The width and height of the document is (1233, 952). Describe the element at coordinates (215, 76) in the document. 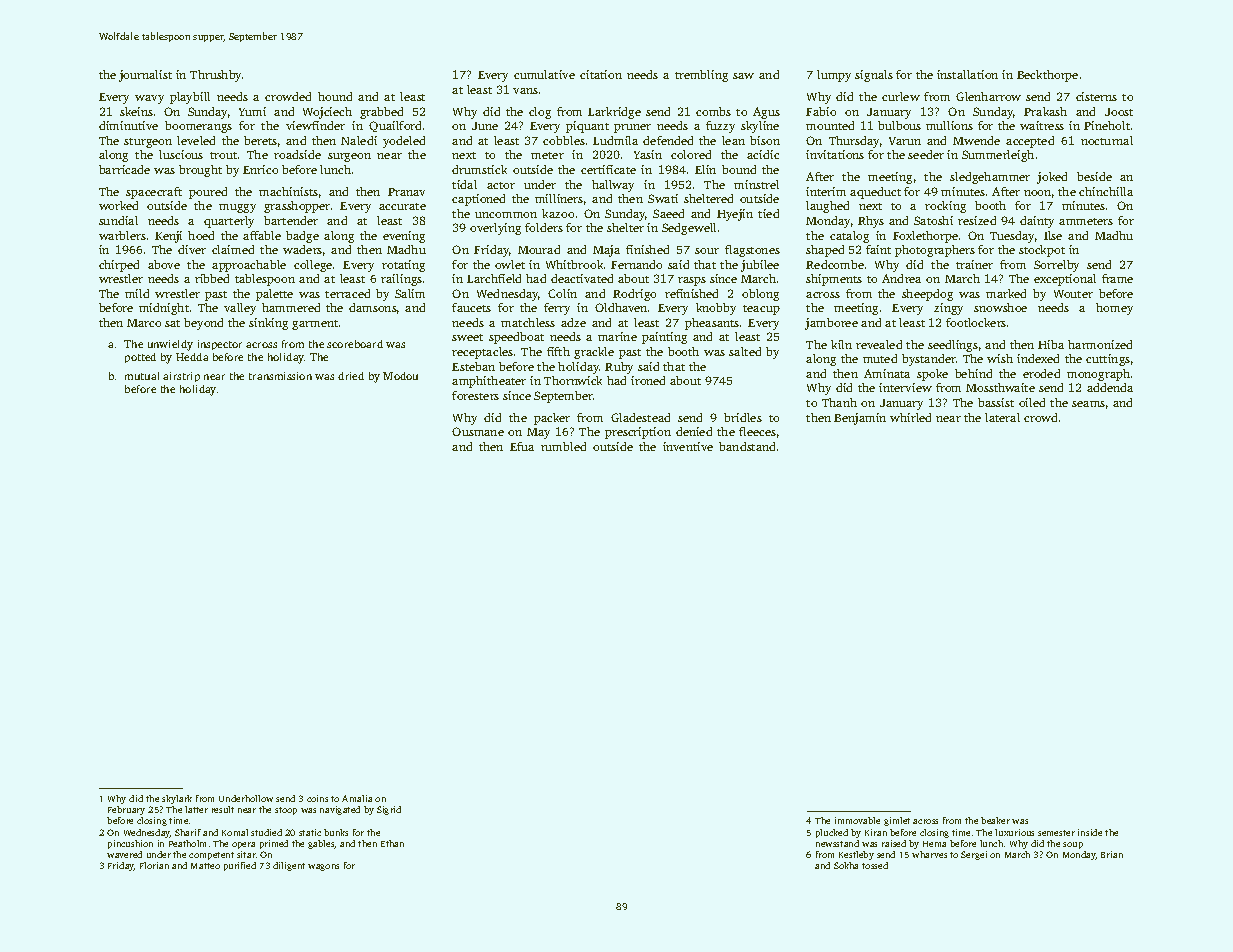

I see `Thrushby` at that location.
